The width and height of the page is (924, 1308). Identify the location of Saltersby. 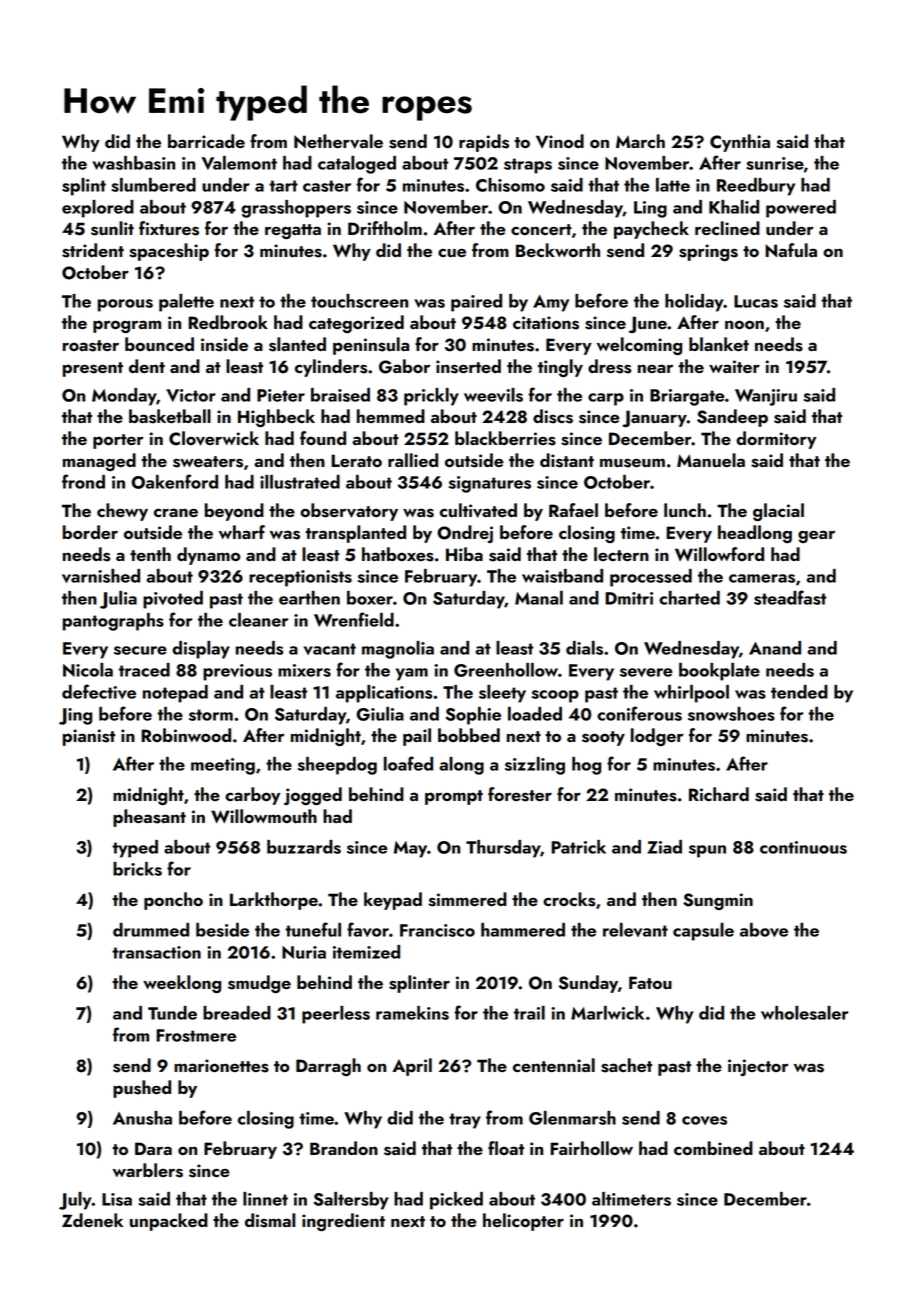
(351, 1201).
